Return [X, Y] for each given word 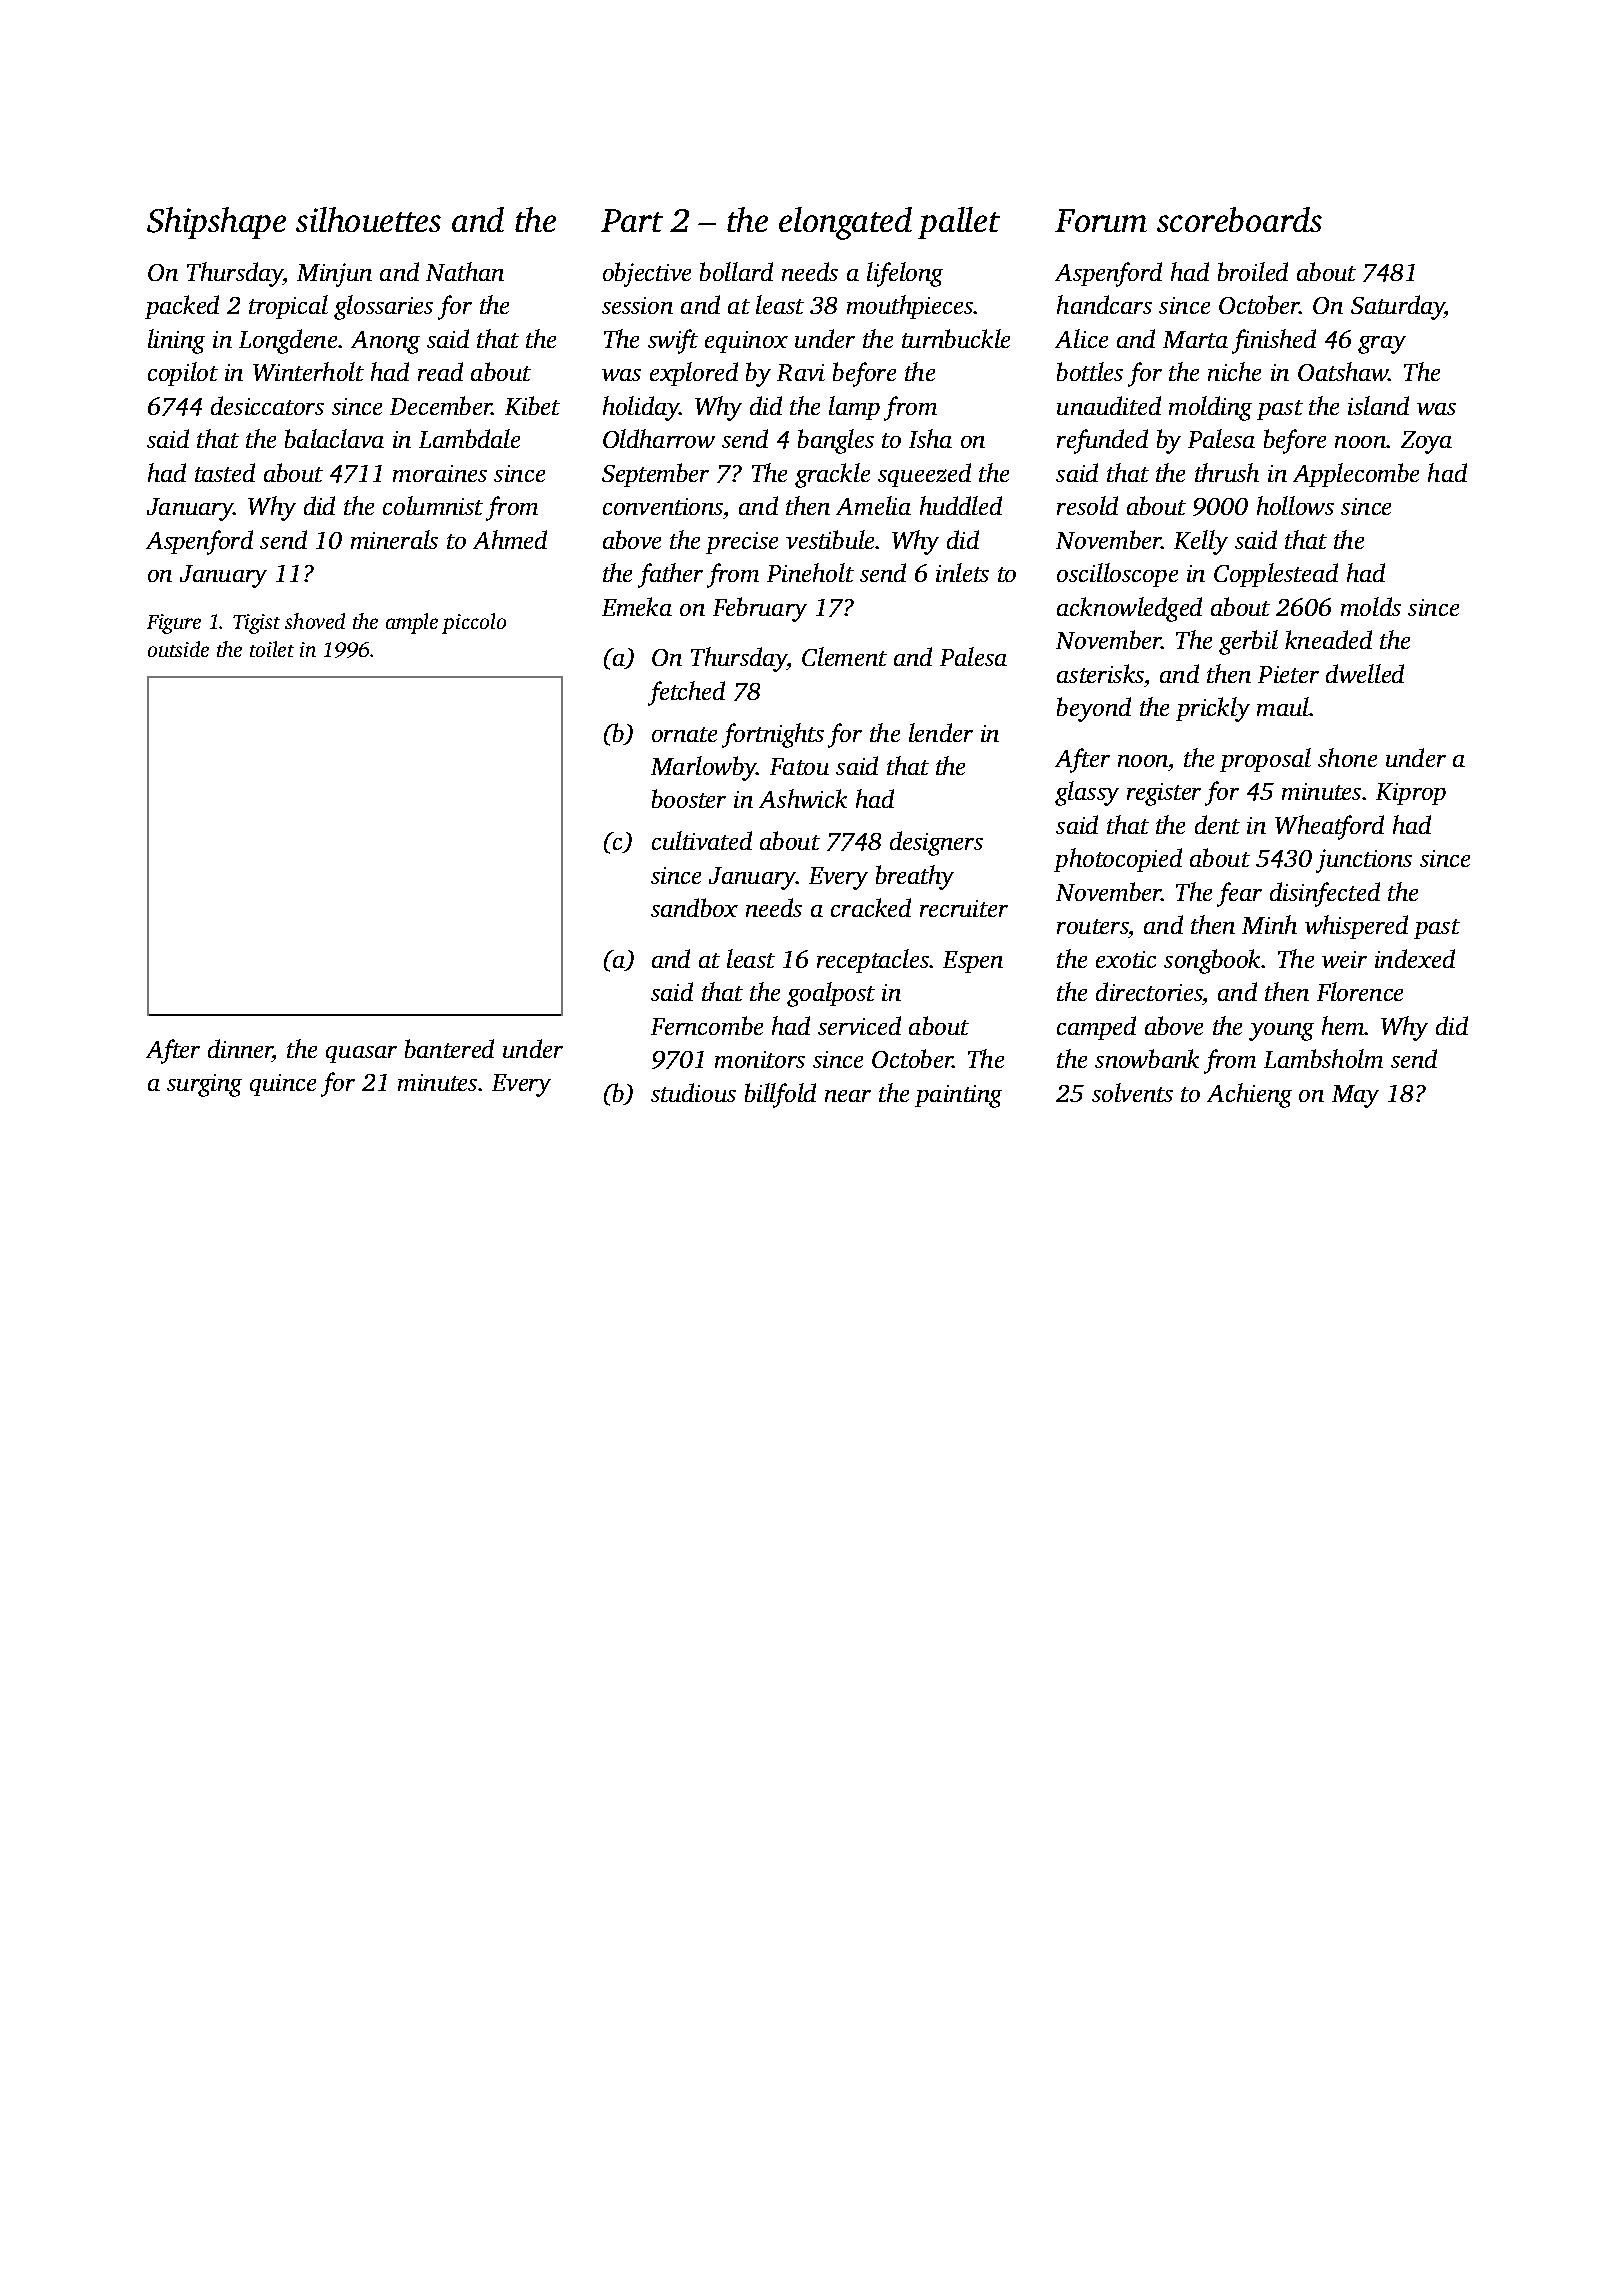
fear [1239, 894]
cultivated [702, 840]
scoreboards [1239, 219]
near [848, 1096]
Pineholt [810, 572]
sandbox [694, 907]
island [1378, 405]
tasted [225, 472]
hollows [1295, 505]
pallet [959, 223]
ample [412, 623]
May [1355, 1096]
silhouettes [368, 219]
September [655, 475]
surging [204, 1085]
